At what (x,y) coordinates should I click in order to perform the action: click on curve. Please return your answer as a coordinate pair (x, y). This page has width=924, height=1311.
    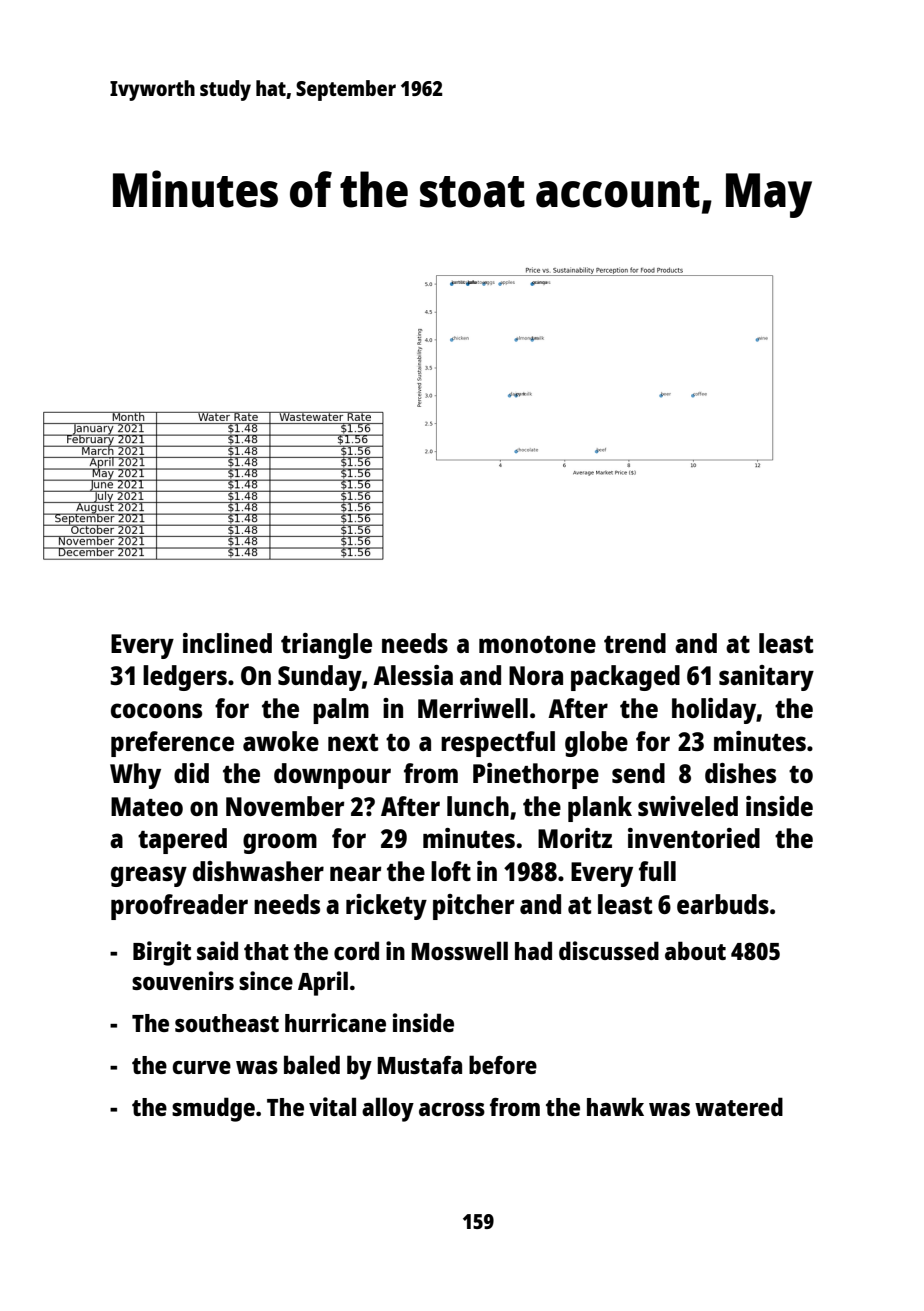
    Looking at the image, I should click on (201, 1067).
